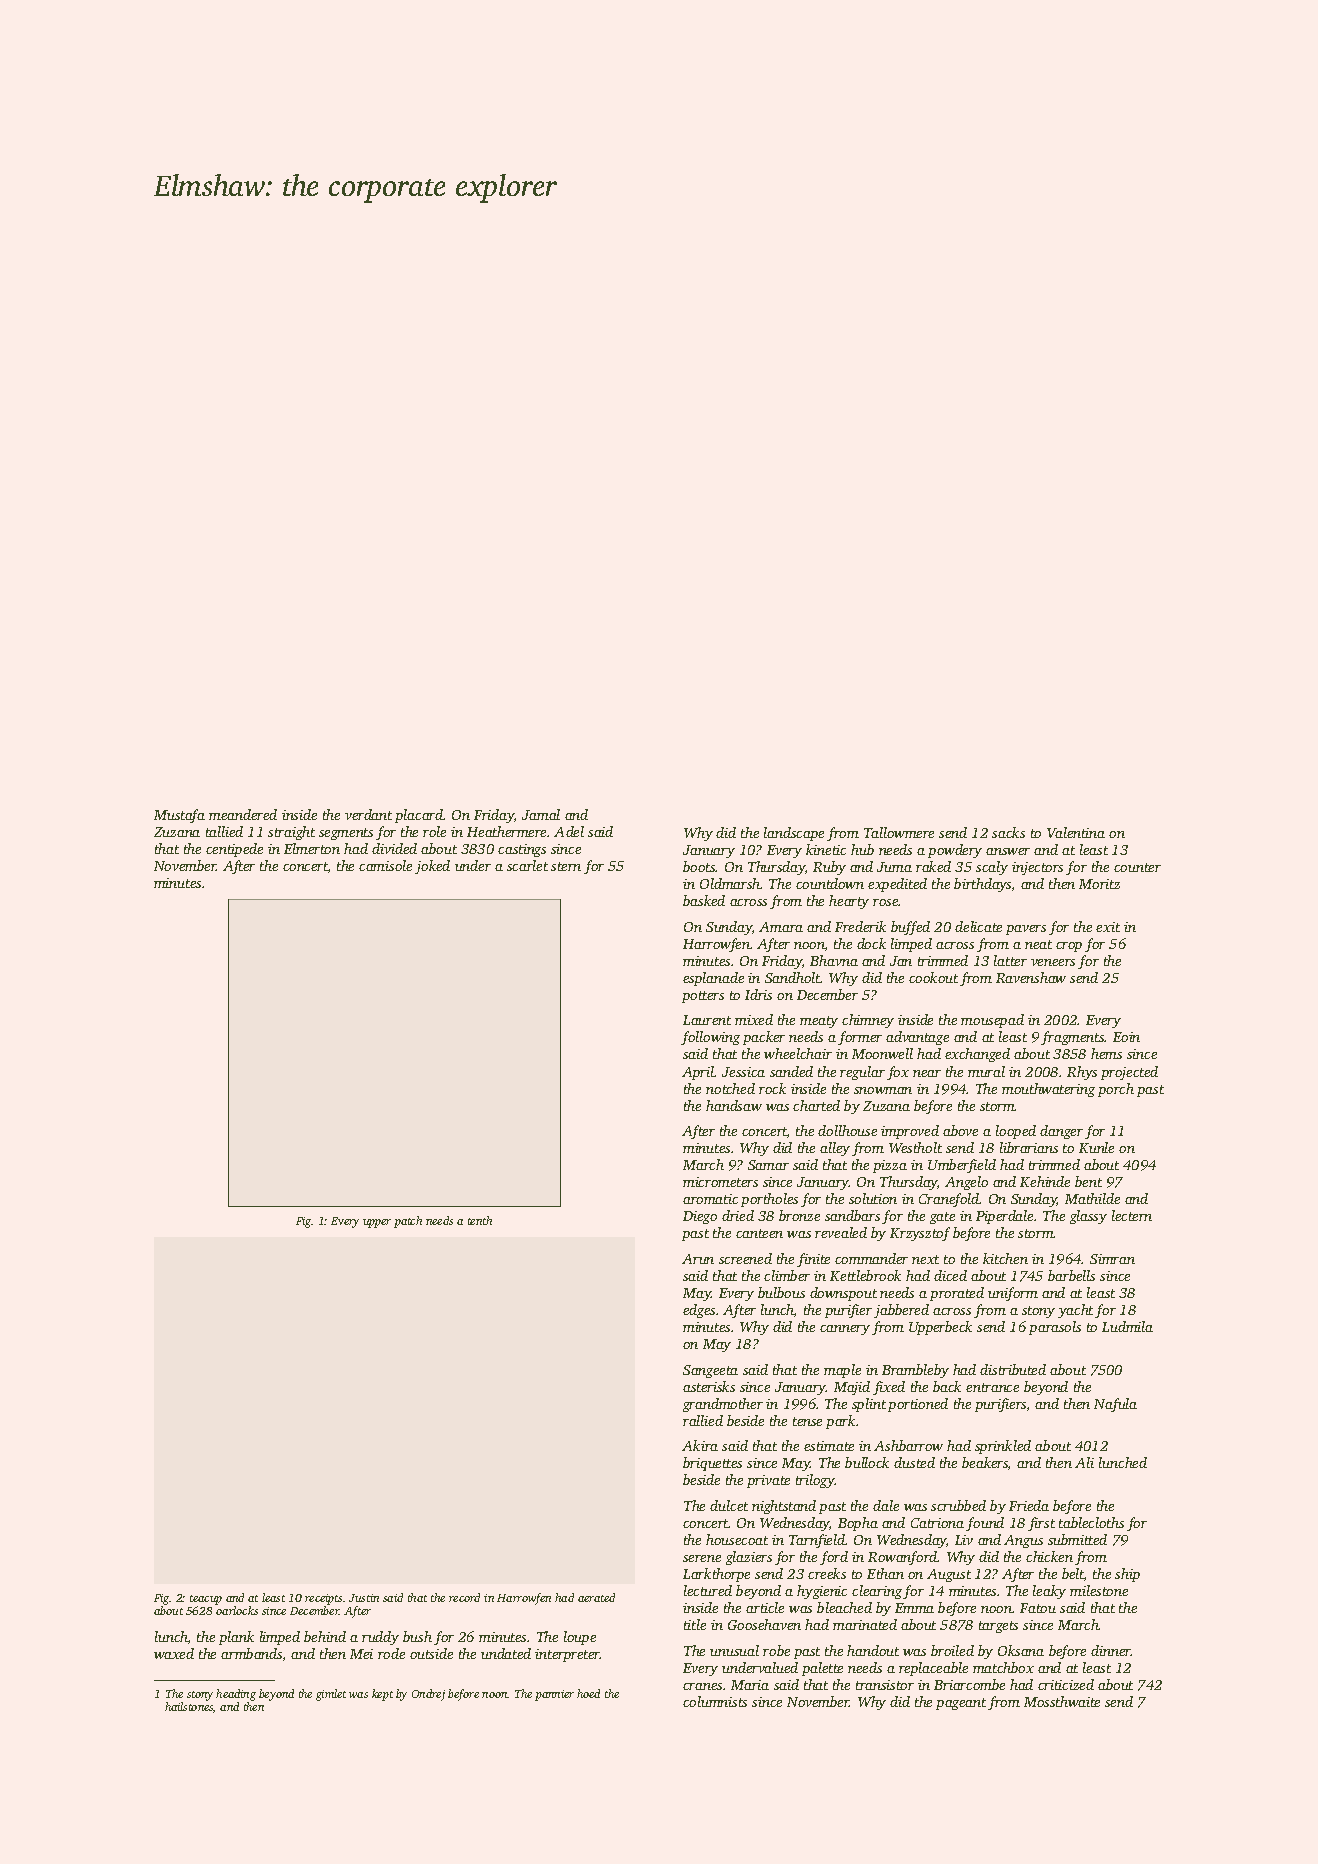 The width and height of the image is (1318, 1864). I want to click on title, so click(695, 1624).
